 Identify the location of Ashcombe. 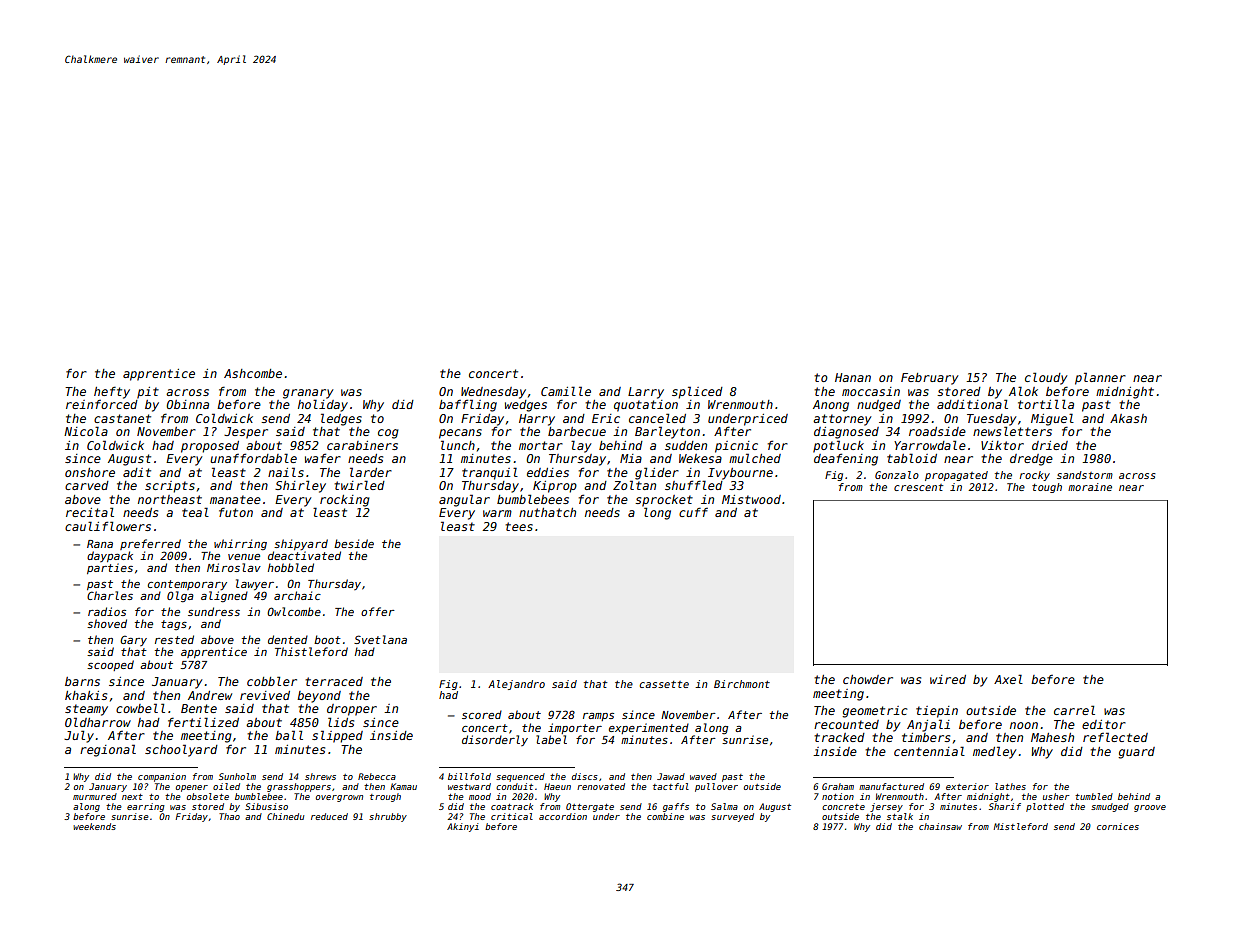
(253, 373).
